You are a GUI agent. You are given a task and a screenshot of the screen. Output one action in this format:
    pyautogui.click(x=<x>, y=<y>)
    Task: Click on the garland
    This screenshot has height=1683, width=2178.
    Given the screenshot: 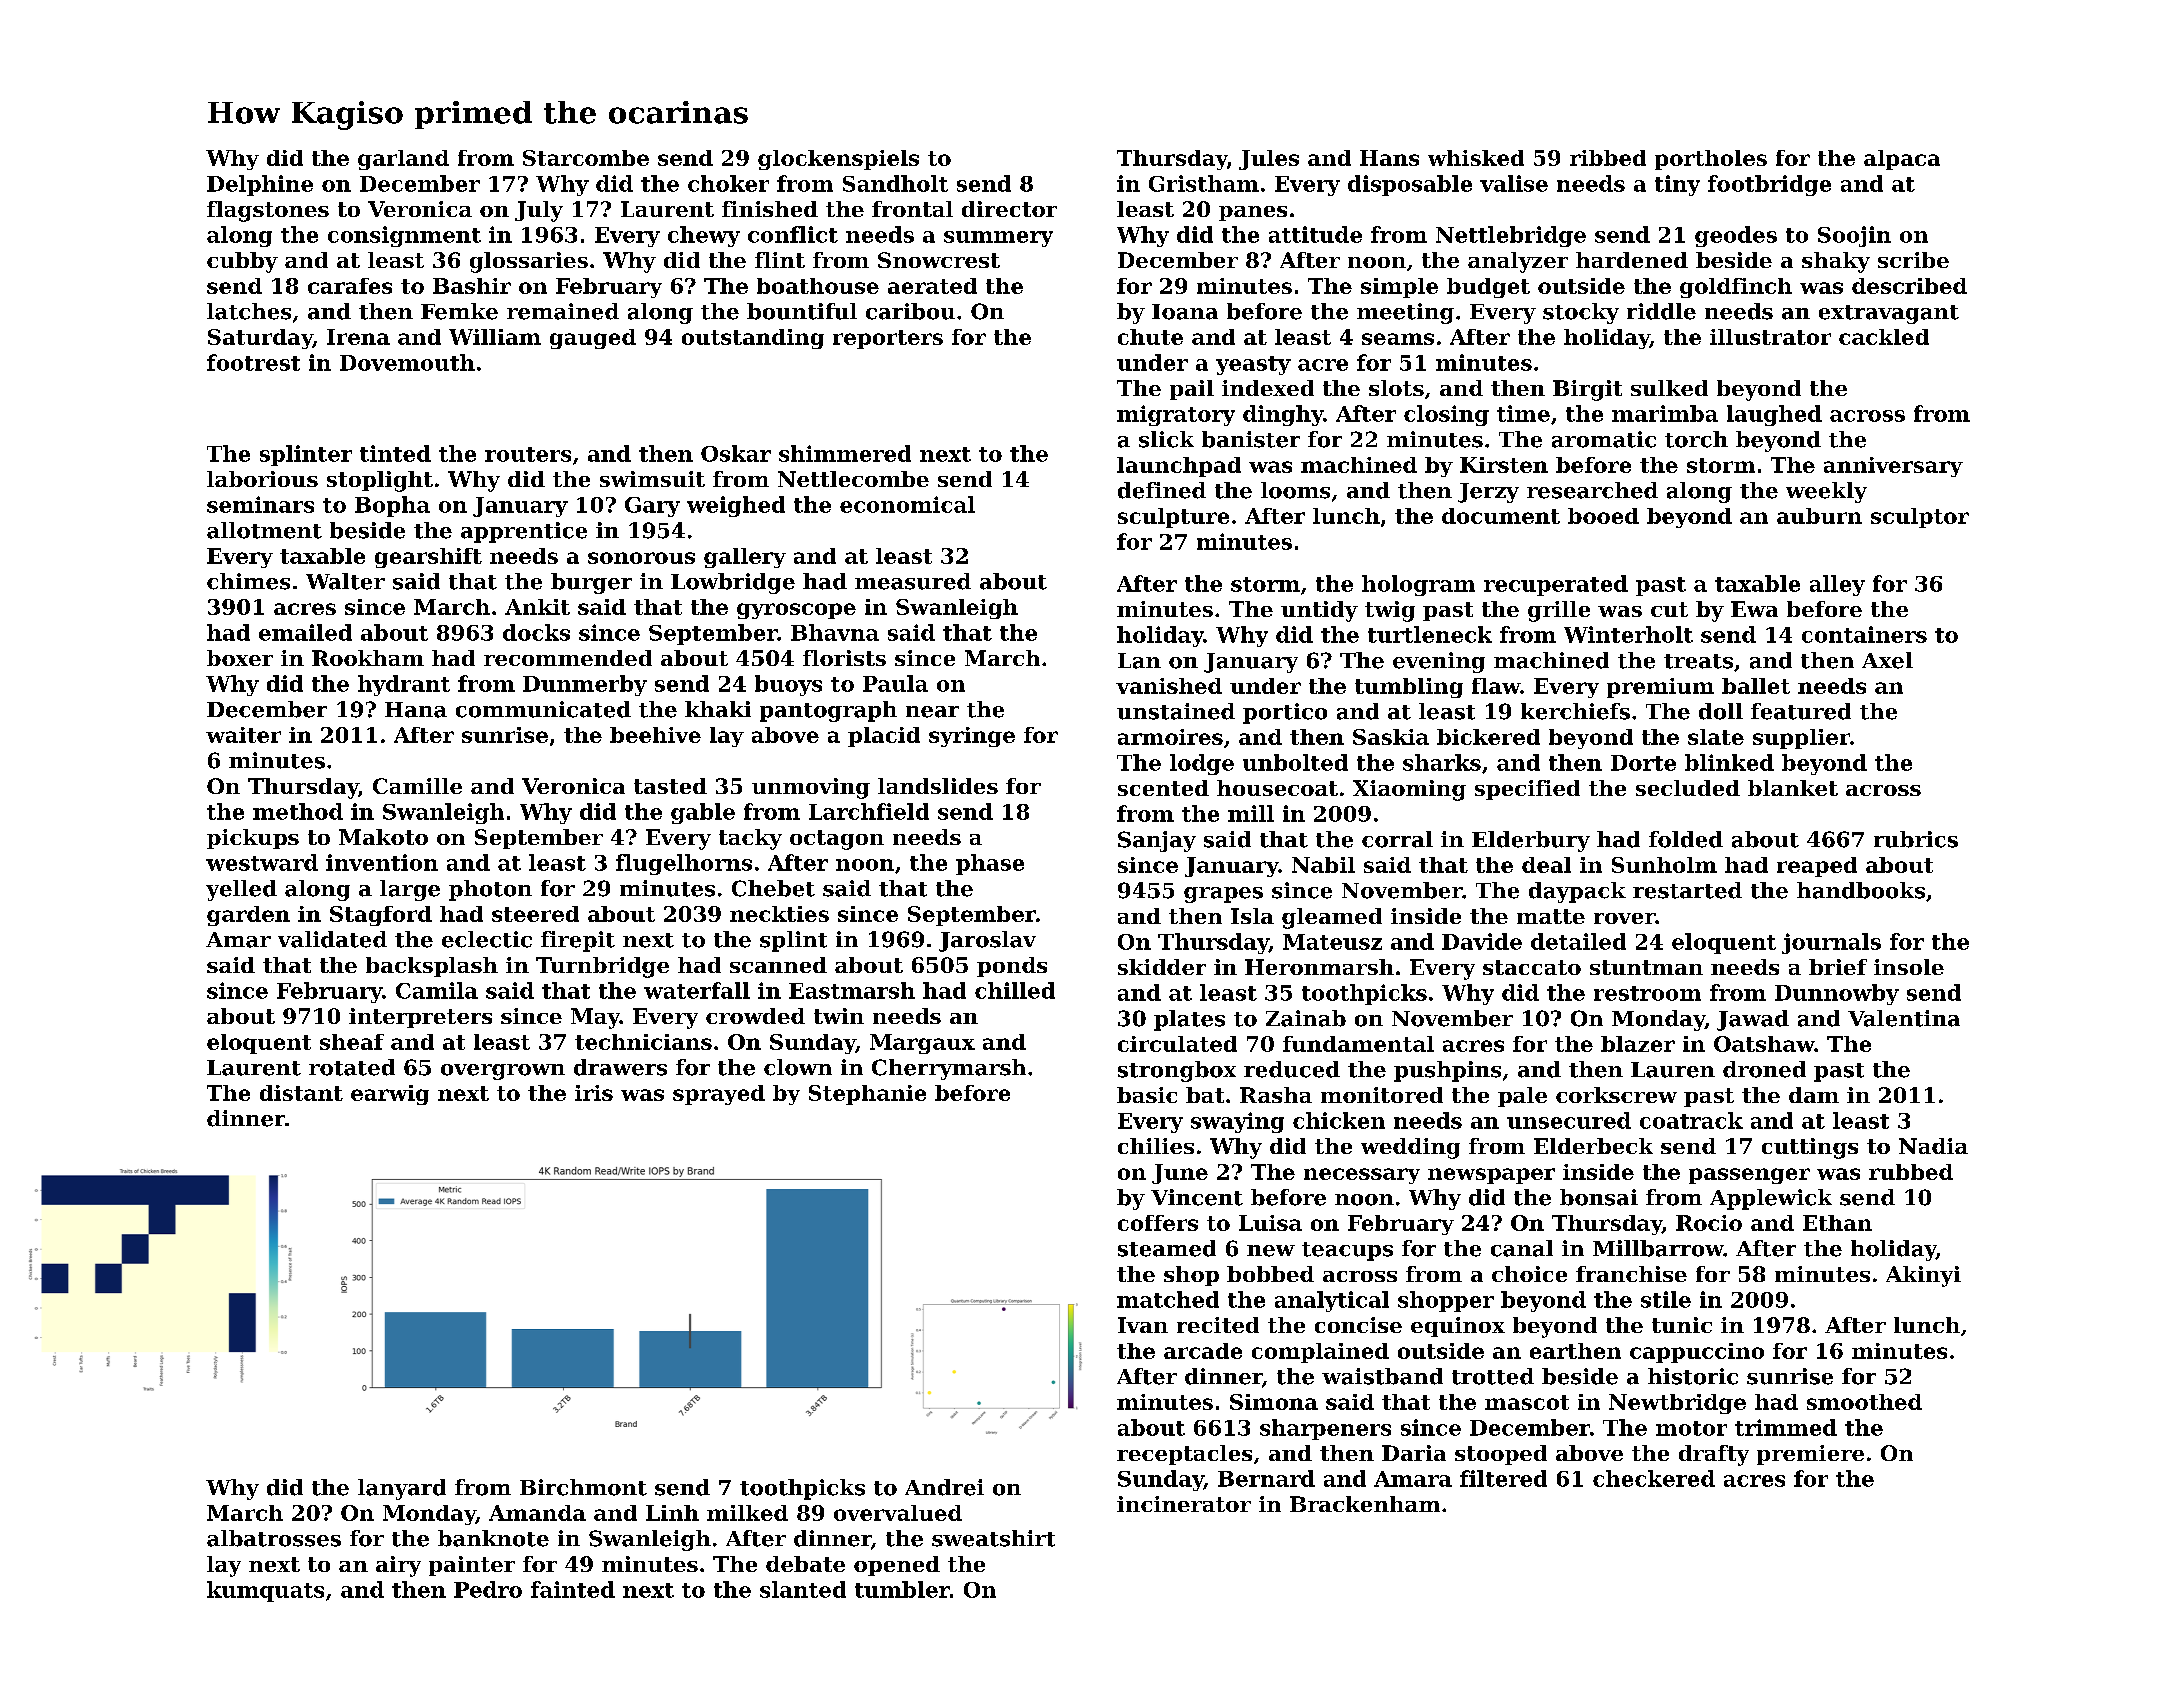 What is the action you would take?
    pyautogui.click(x=403, y=160)
